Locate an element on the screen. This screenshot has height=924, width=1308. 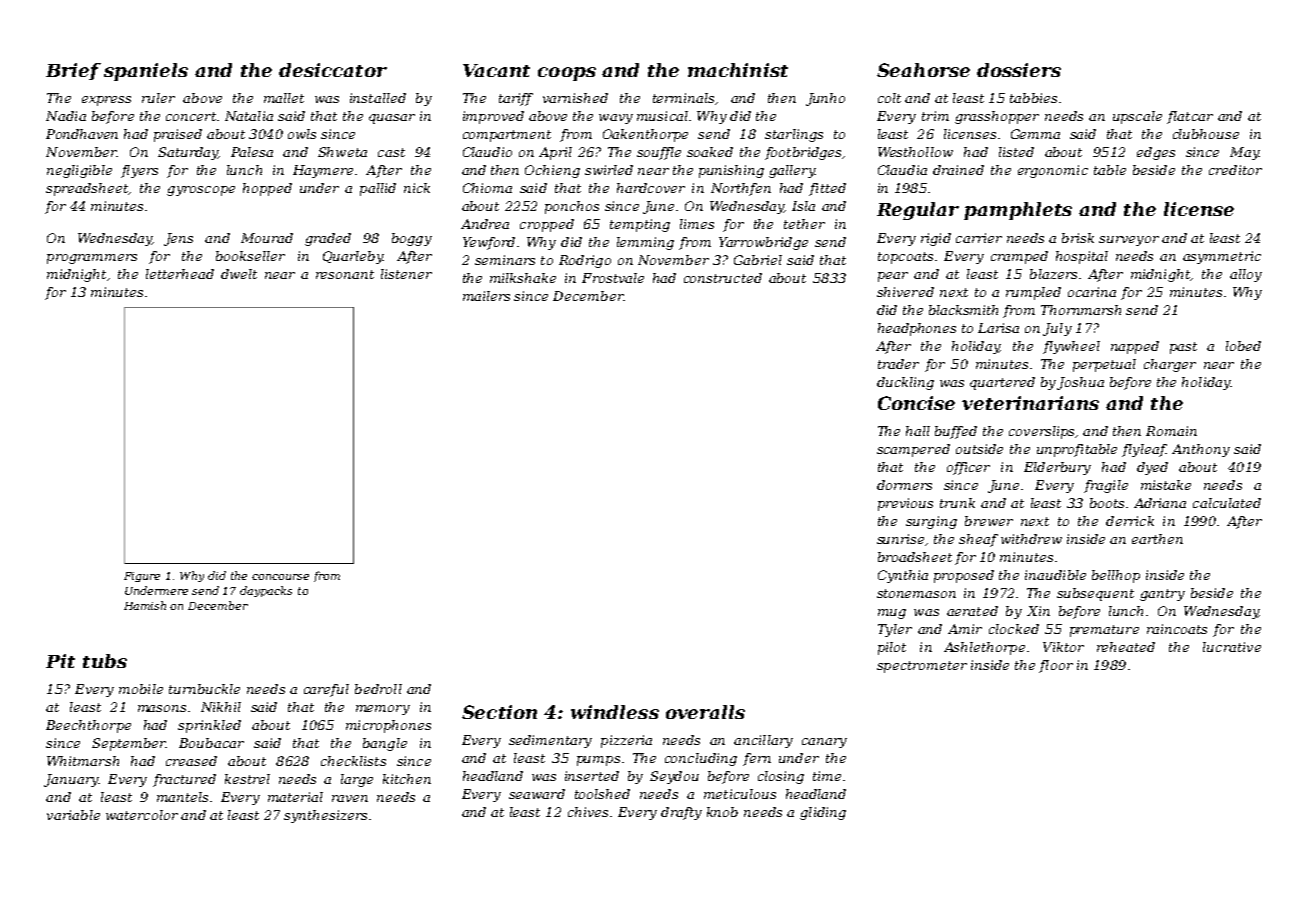
Vacant is located at coordinates (496, 70).
